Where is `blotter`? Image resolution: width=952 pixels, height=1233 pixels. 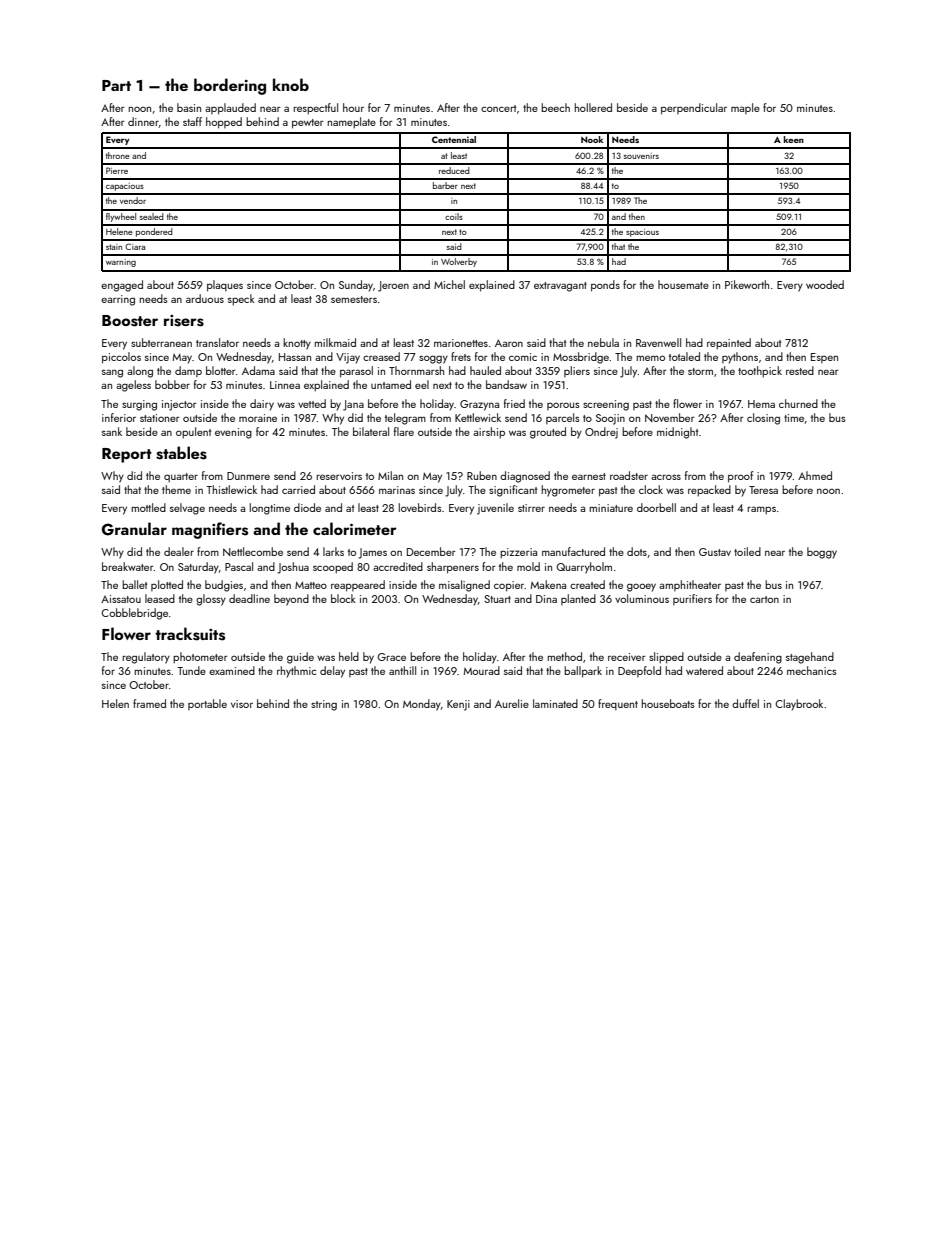
blotter is located at coordinates (221, 370).
